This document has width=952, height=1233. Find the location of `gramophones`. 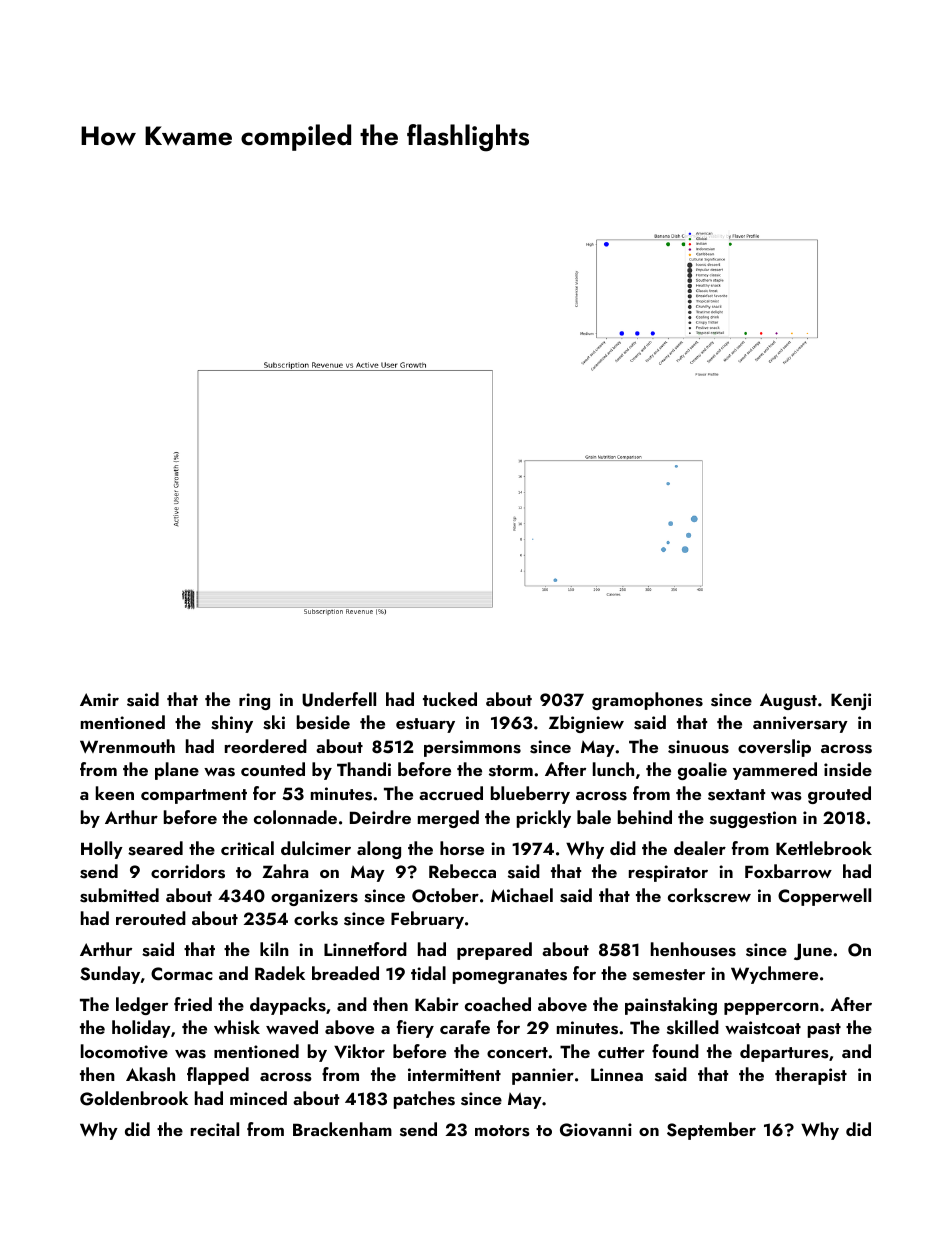

gramophones is located at coordinates (647, 701).
